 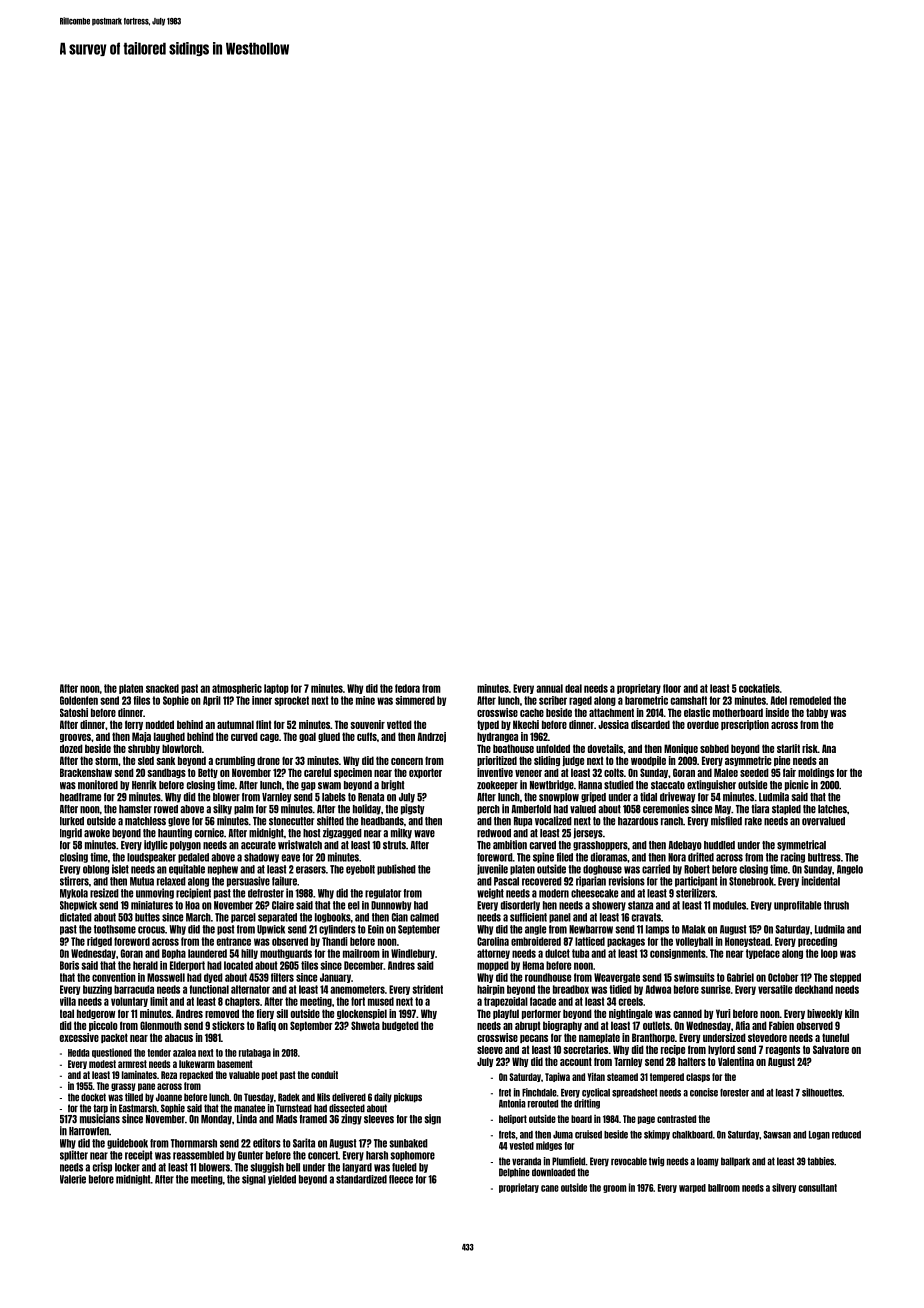 I want to click on cheesecake, so click(x=594, y=893).
